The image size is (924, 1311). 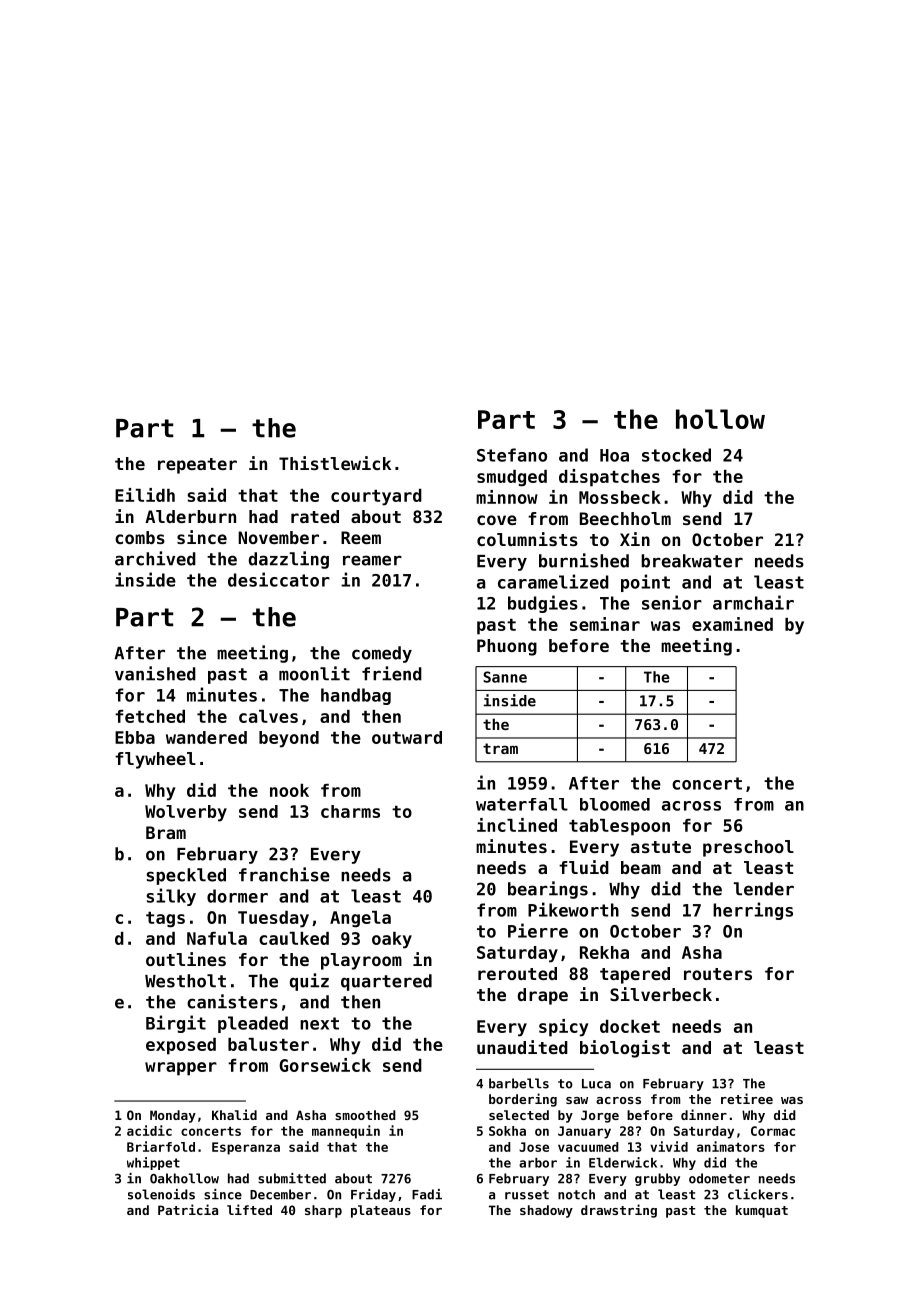 What do you see at coordinates (614, 455) in the page?
I see `Hoa` at bounding box center [614, 455].
